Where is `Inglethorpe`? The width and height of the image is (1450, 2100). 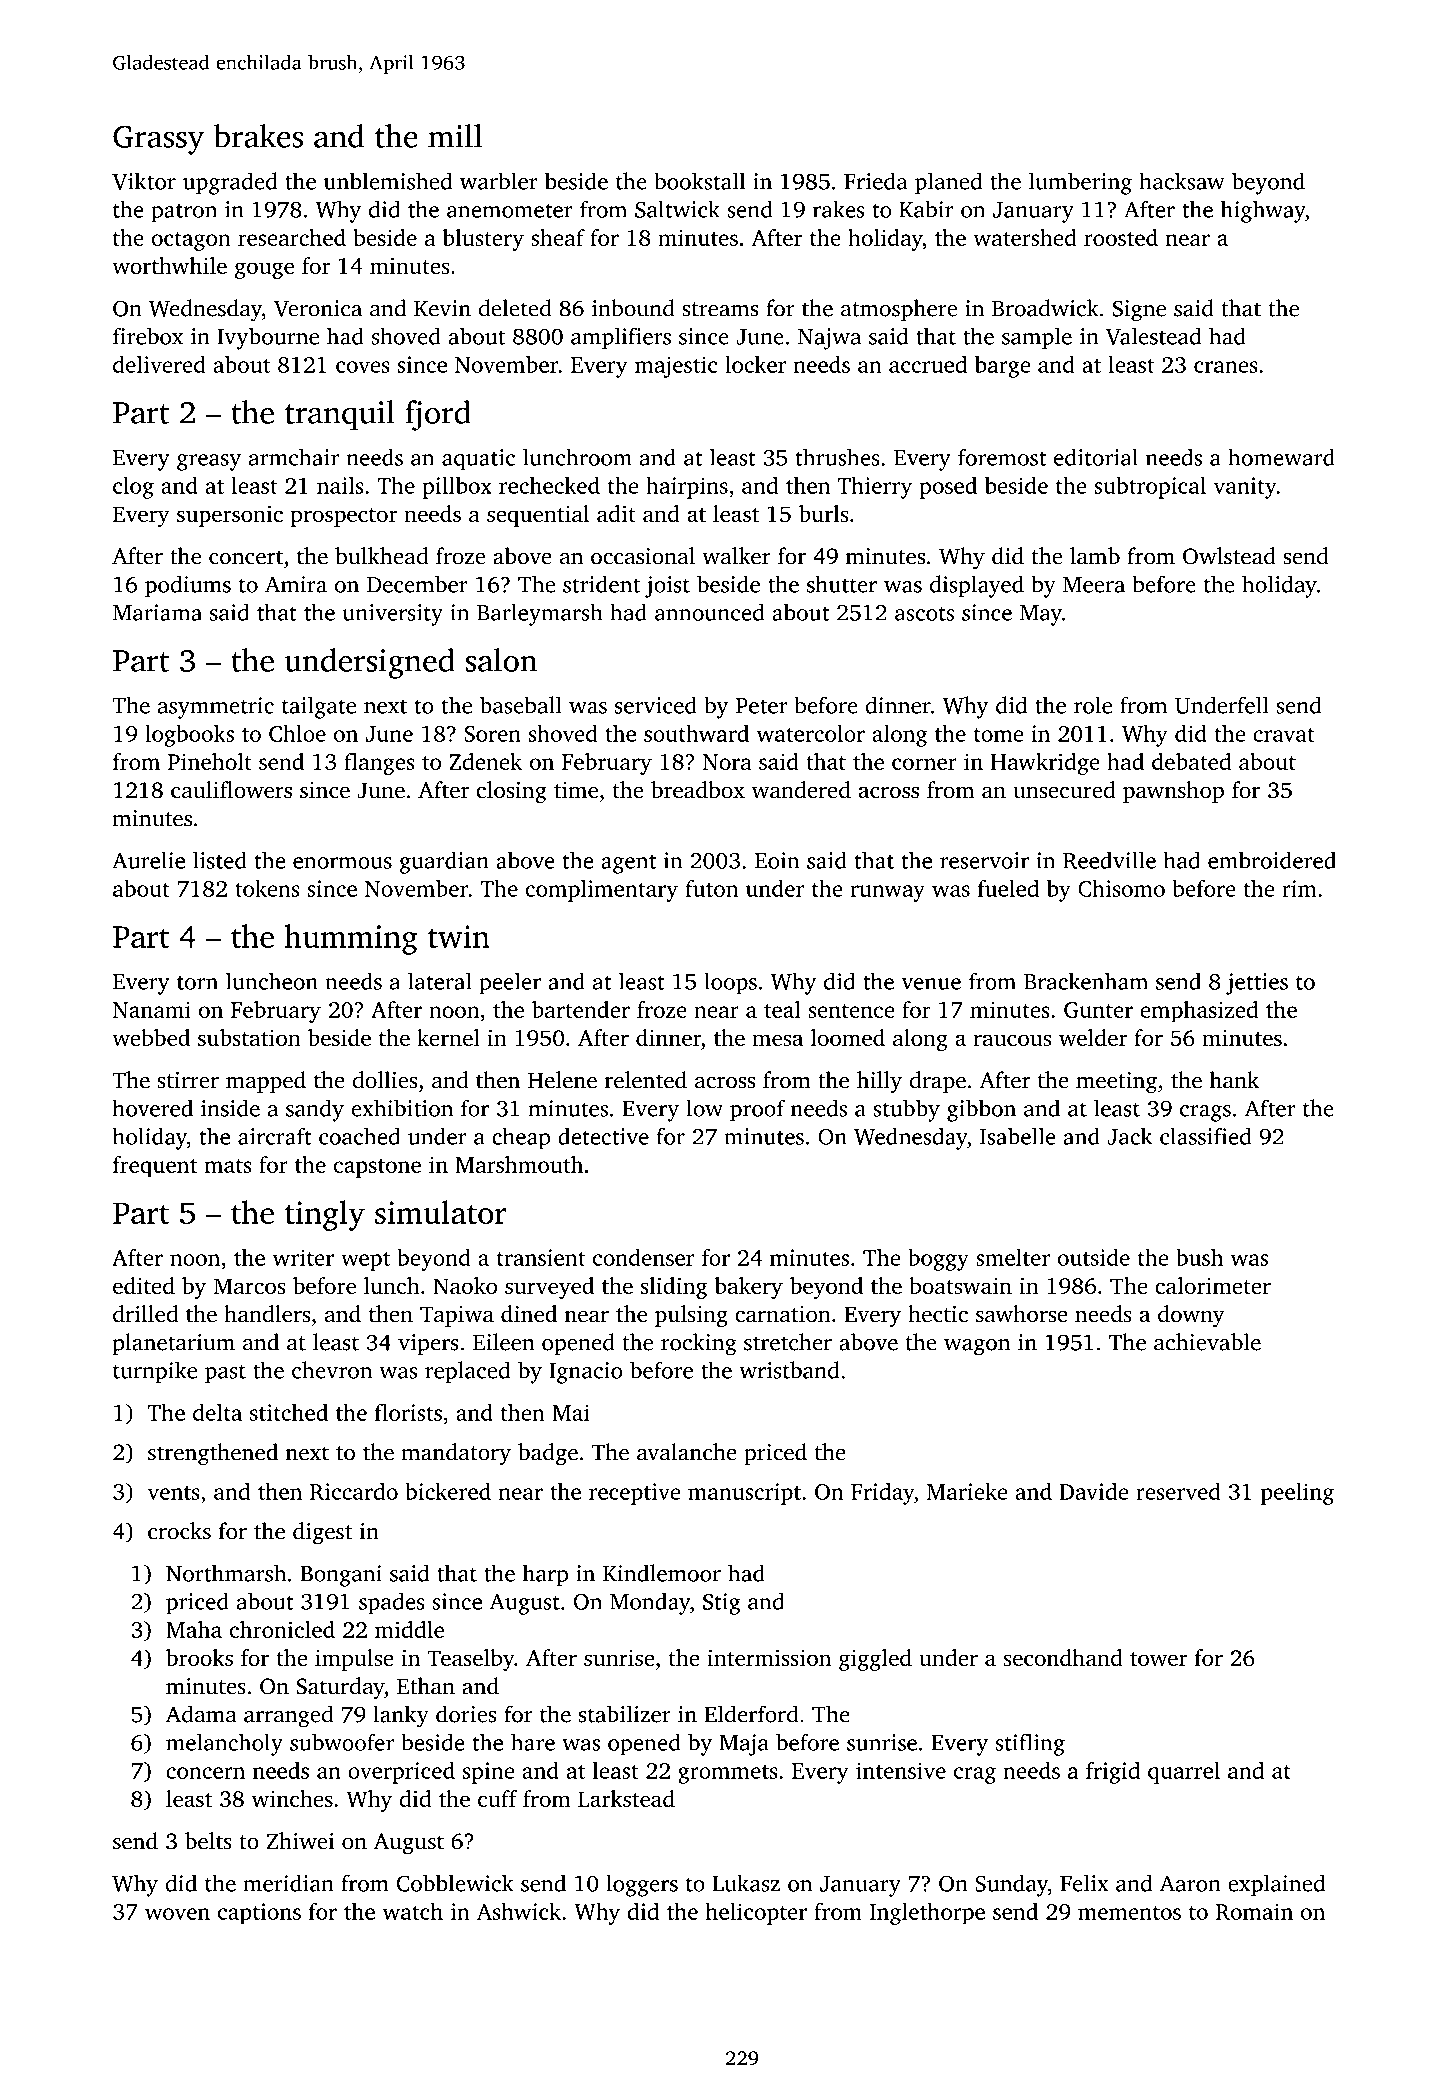
Inglethorpe is located at coordinates (927, 1914).
